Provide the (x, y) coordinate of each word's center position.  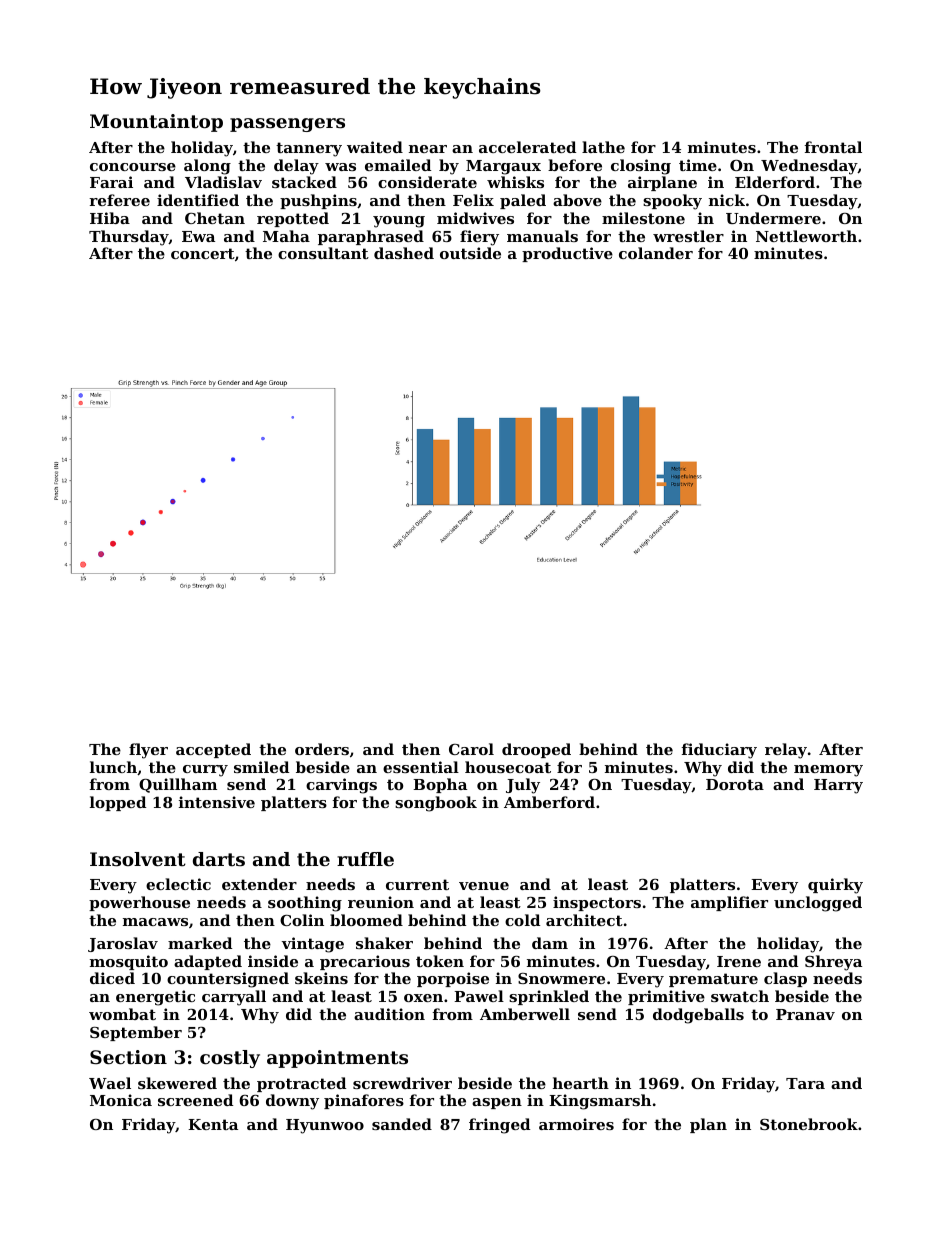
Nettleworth (806, 236)
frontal (833, 147)
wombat (122, 1014)
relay (786, 751)
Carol (471, 749)
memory (828, 771)
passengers (287, 125)
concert (203, 253)
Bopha (440, 785)
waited (375, 147)
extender (259, 884)
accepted (213, 750)
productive (567, 254)
